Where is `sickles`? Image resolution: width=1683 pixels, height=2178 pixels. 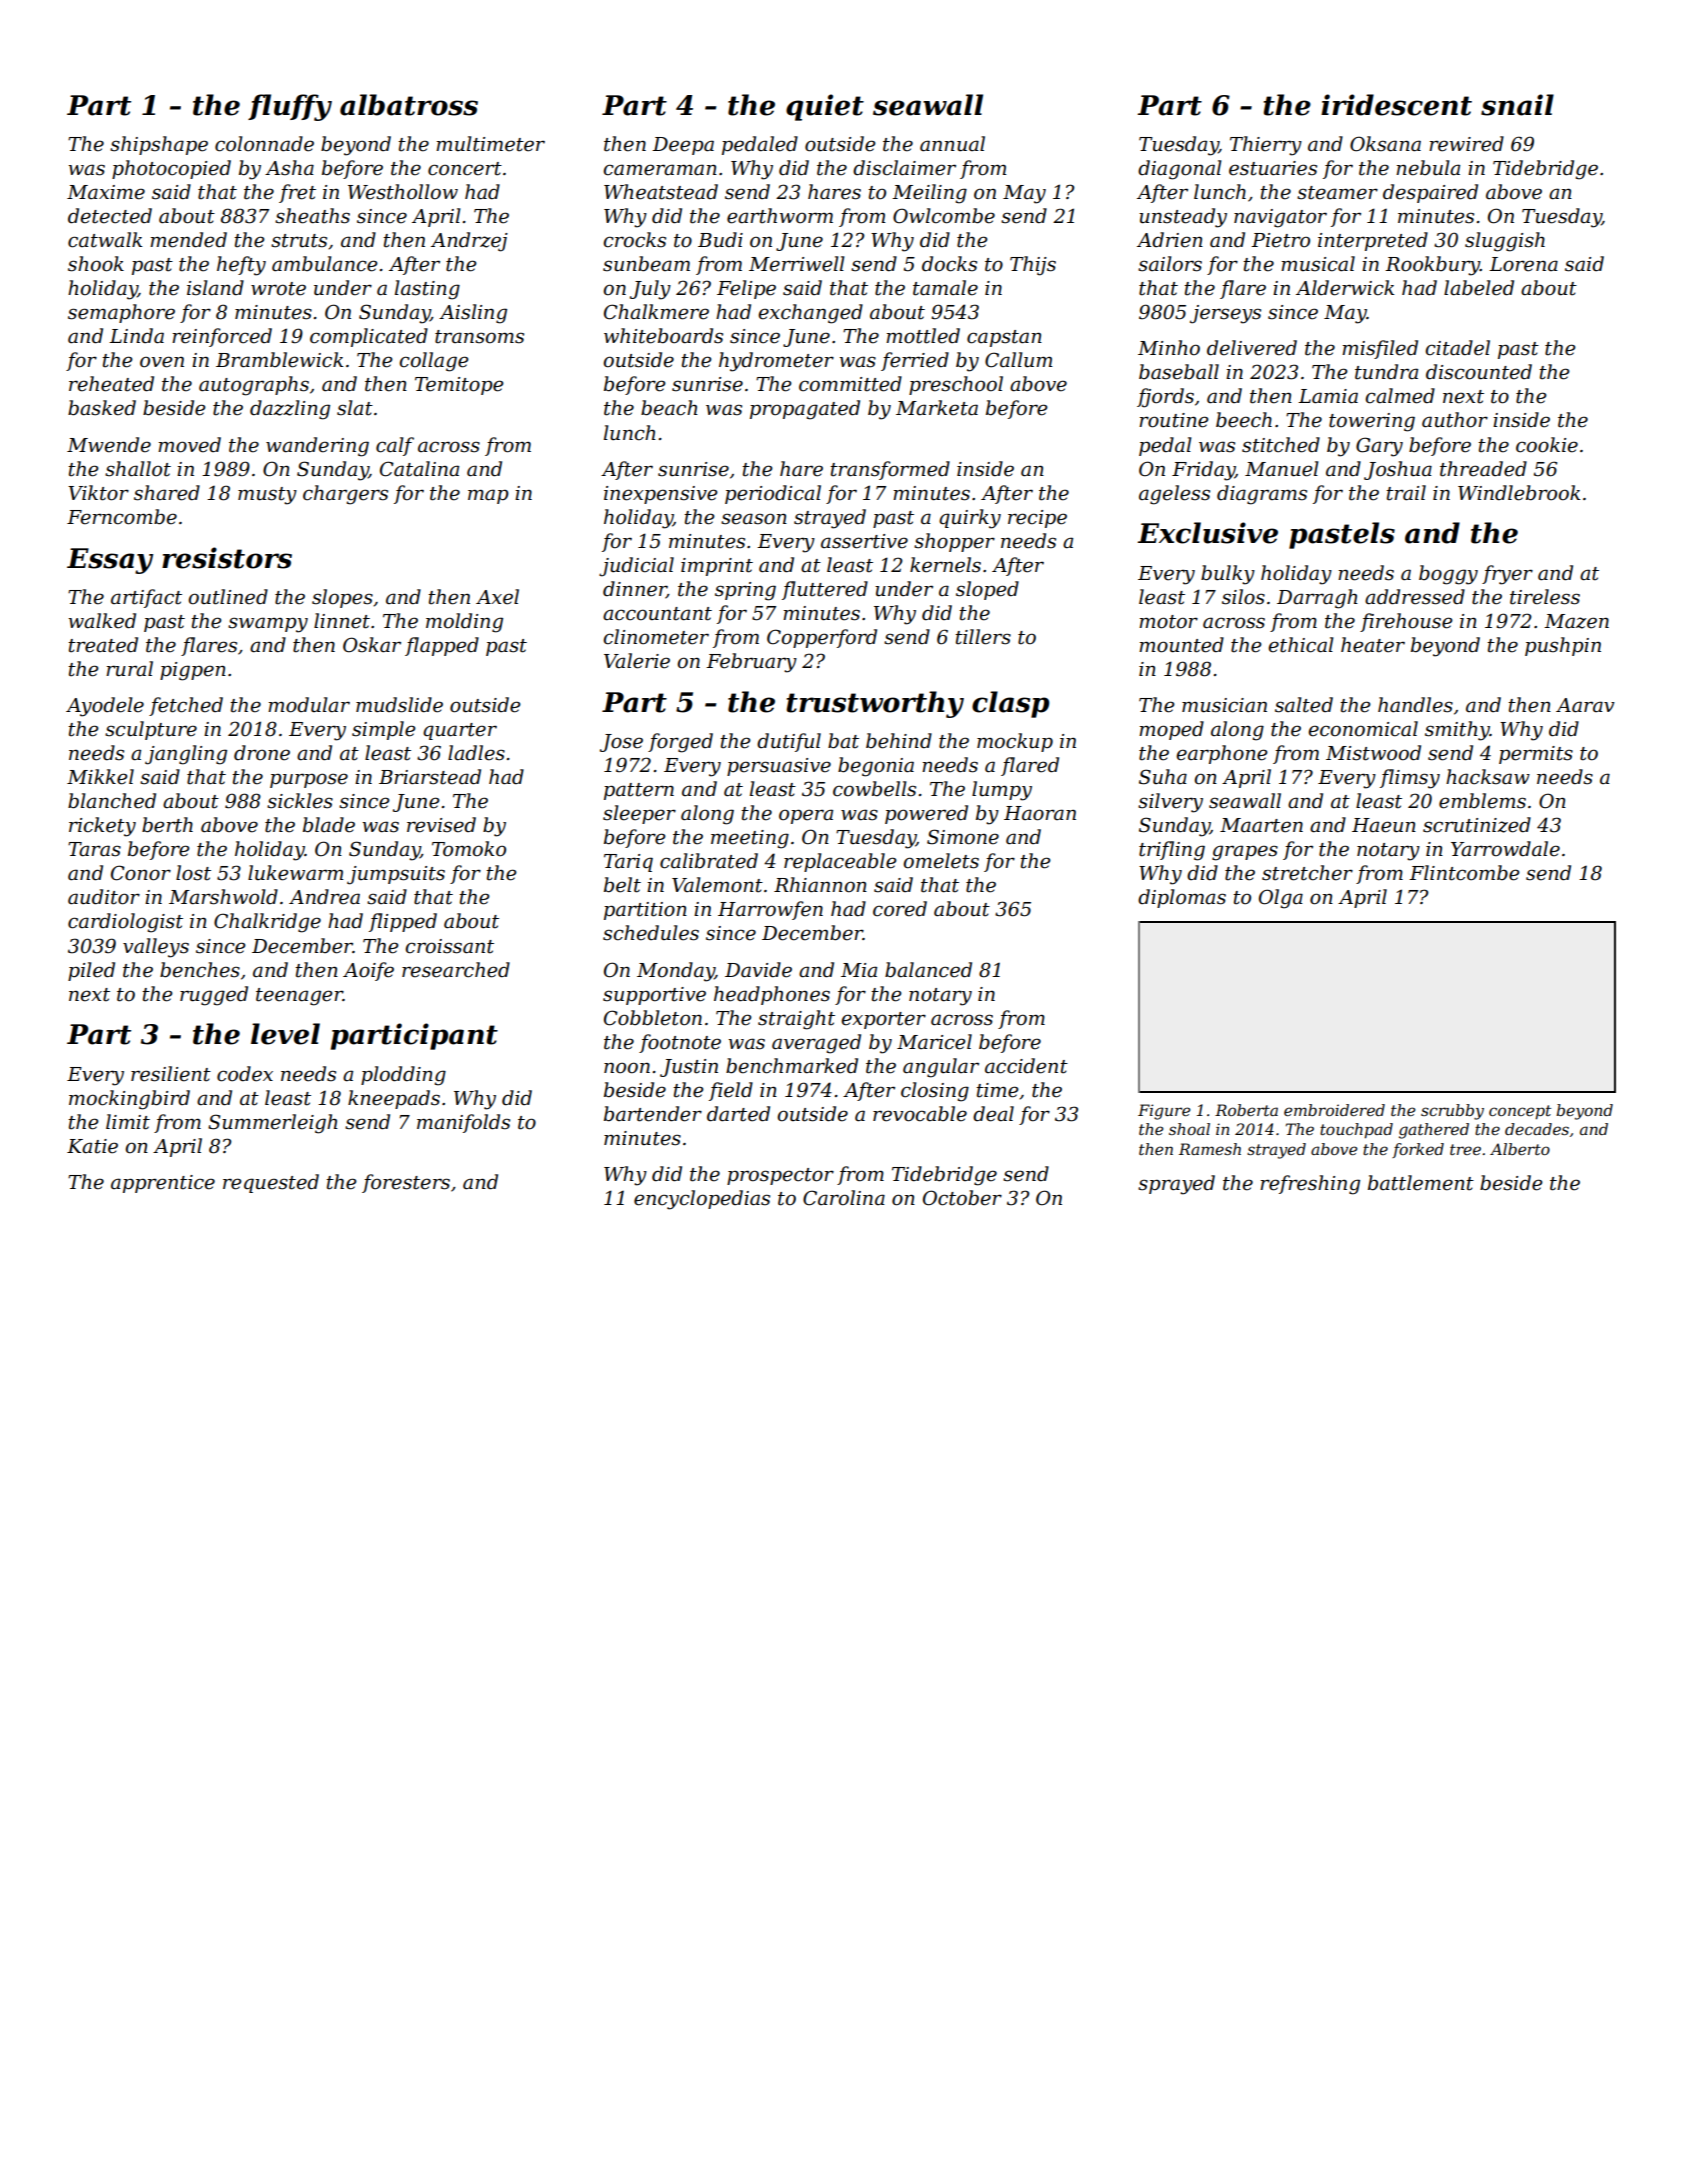 sickles is located at coordinates (300, 801).
